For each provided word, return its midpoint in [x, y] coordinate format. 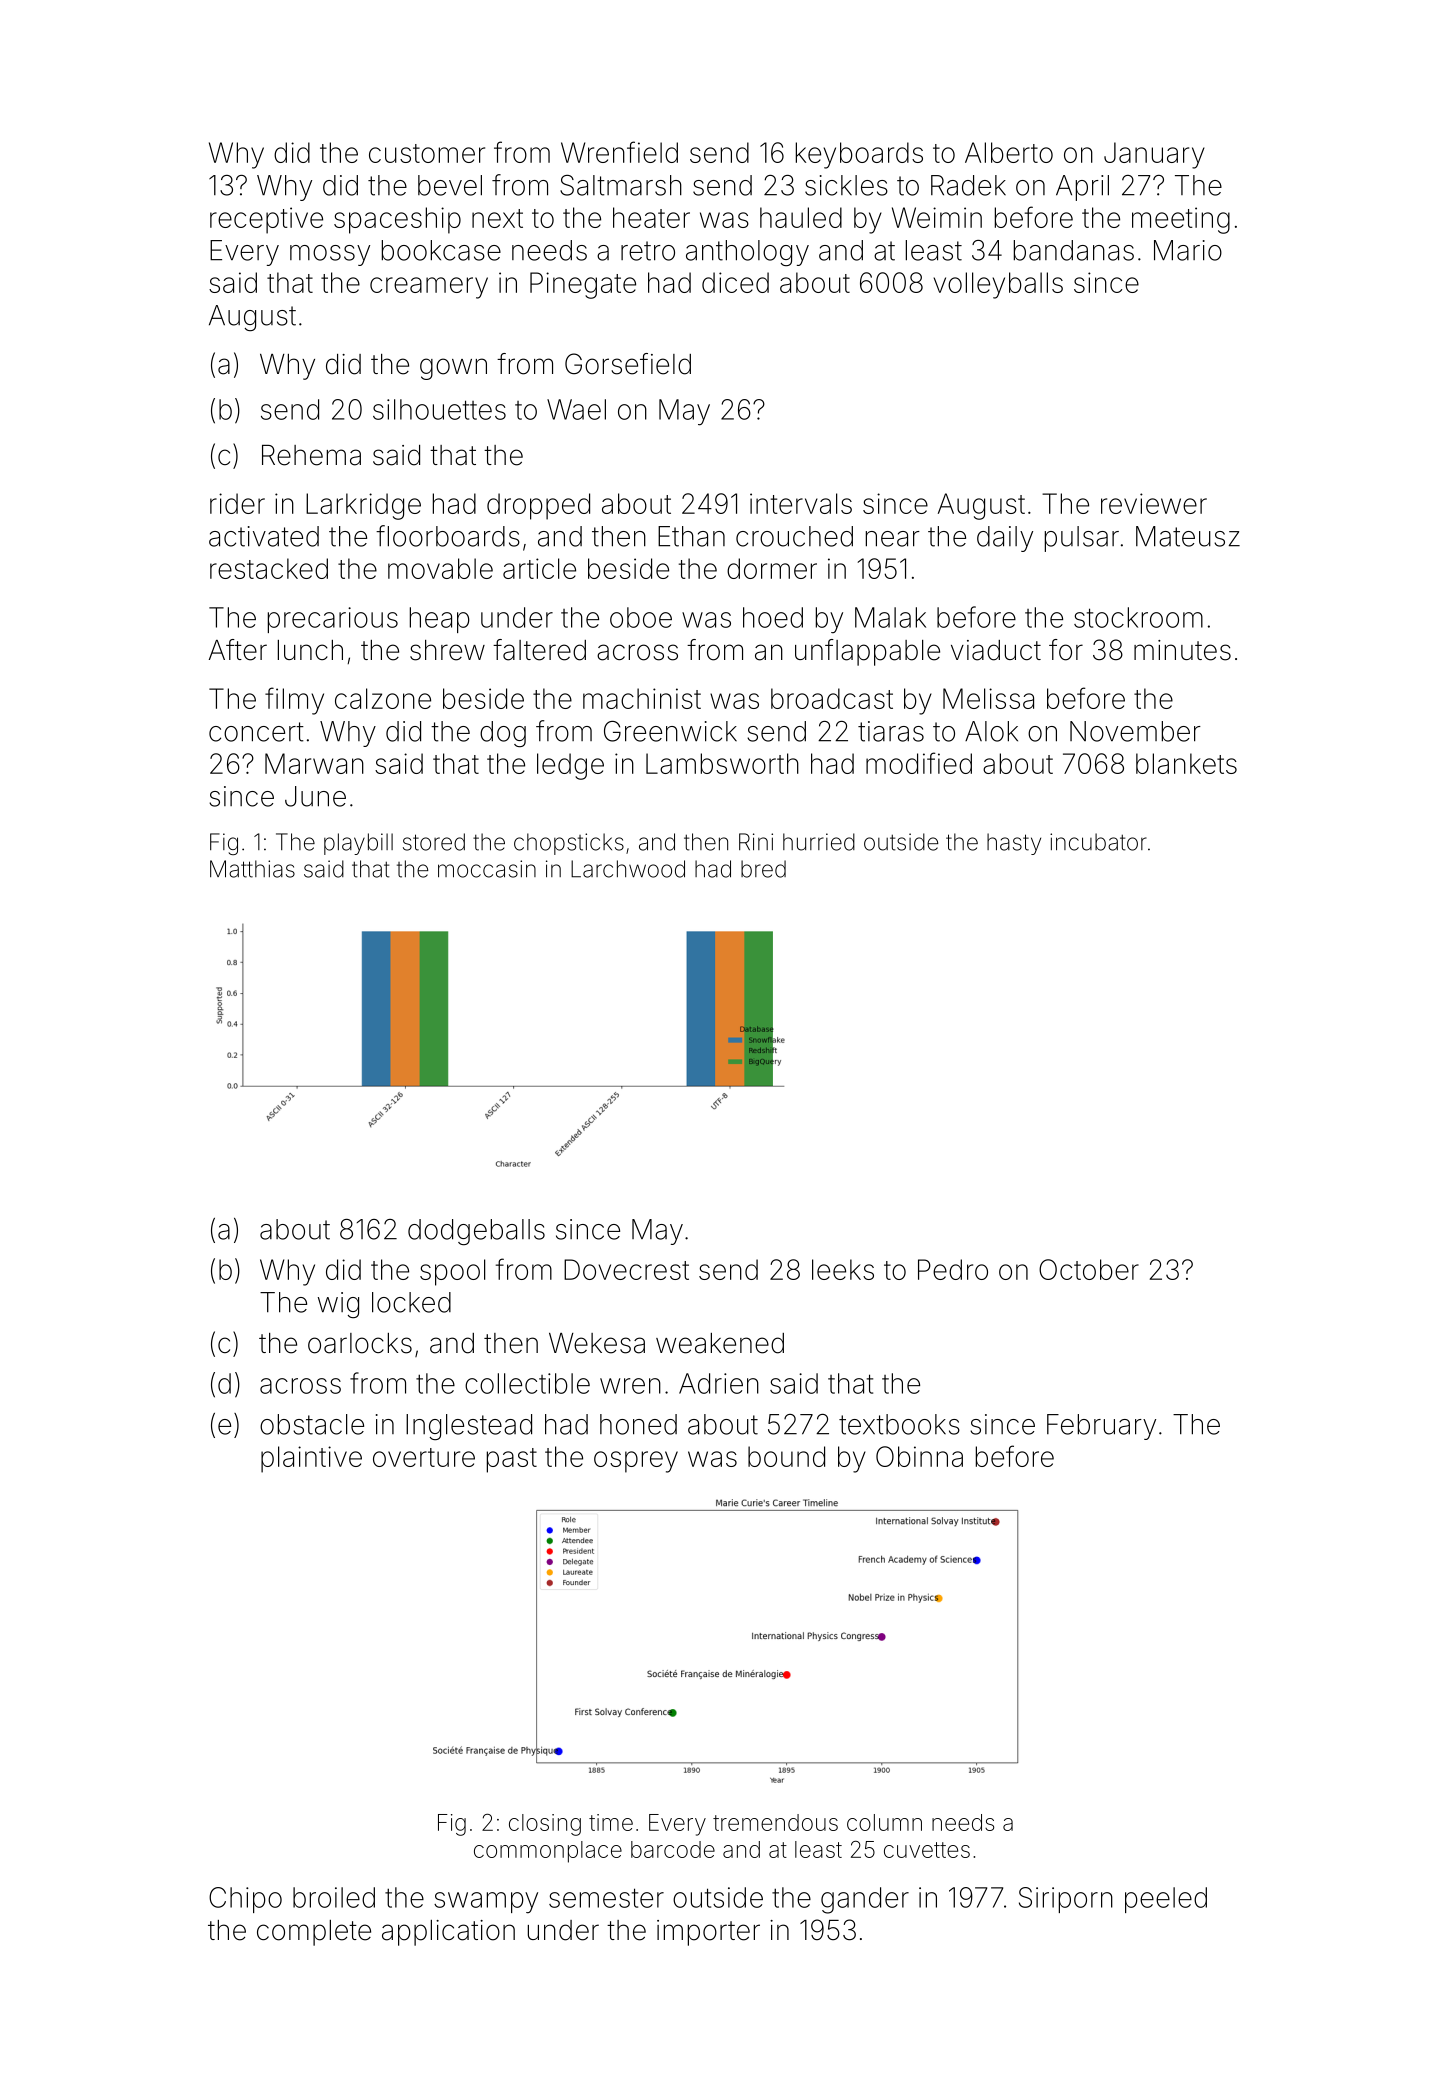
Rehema [311, 455]
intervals [801, 503]
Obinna [919, 1456]
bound [786, 1456]
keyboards [859, 155]
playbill [358, 844]
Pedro [953, 1269]
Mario [1188, 250]
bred [763, 869]
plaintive [311, 1459]
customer [427, 153]
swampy [486, 1903]
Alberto [1009, 152]
